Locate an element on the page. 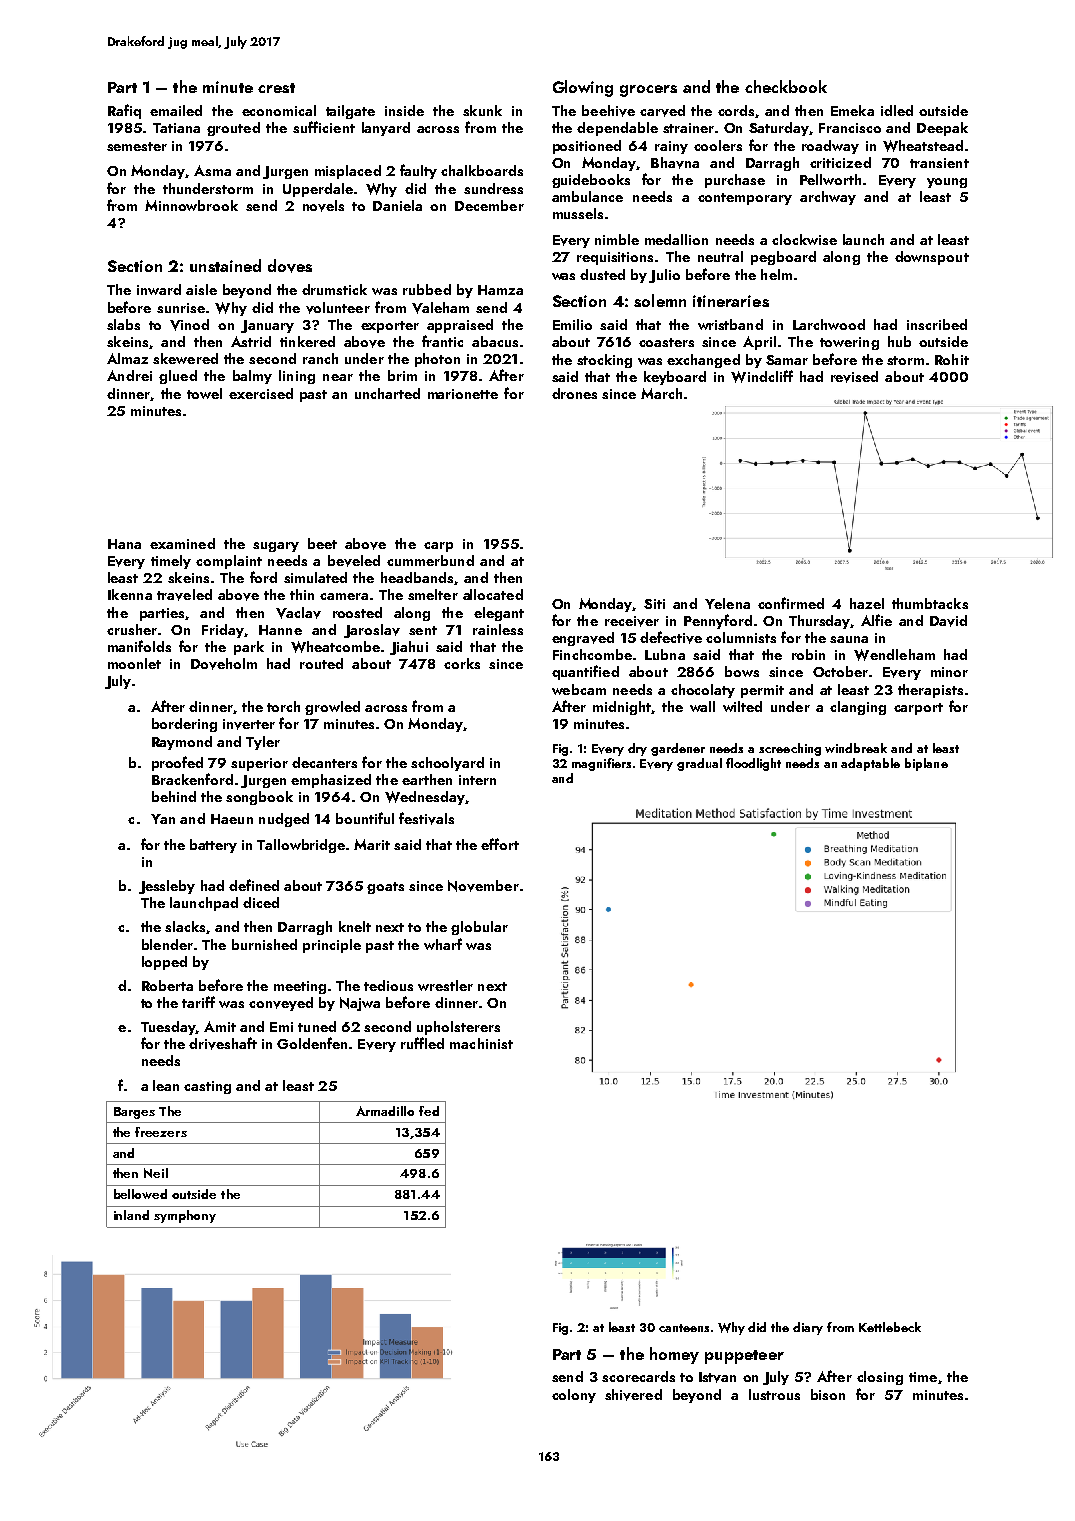 The image size is (1075, 1521). Armadillo is located at coordinates (385, 1111).
